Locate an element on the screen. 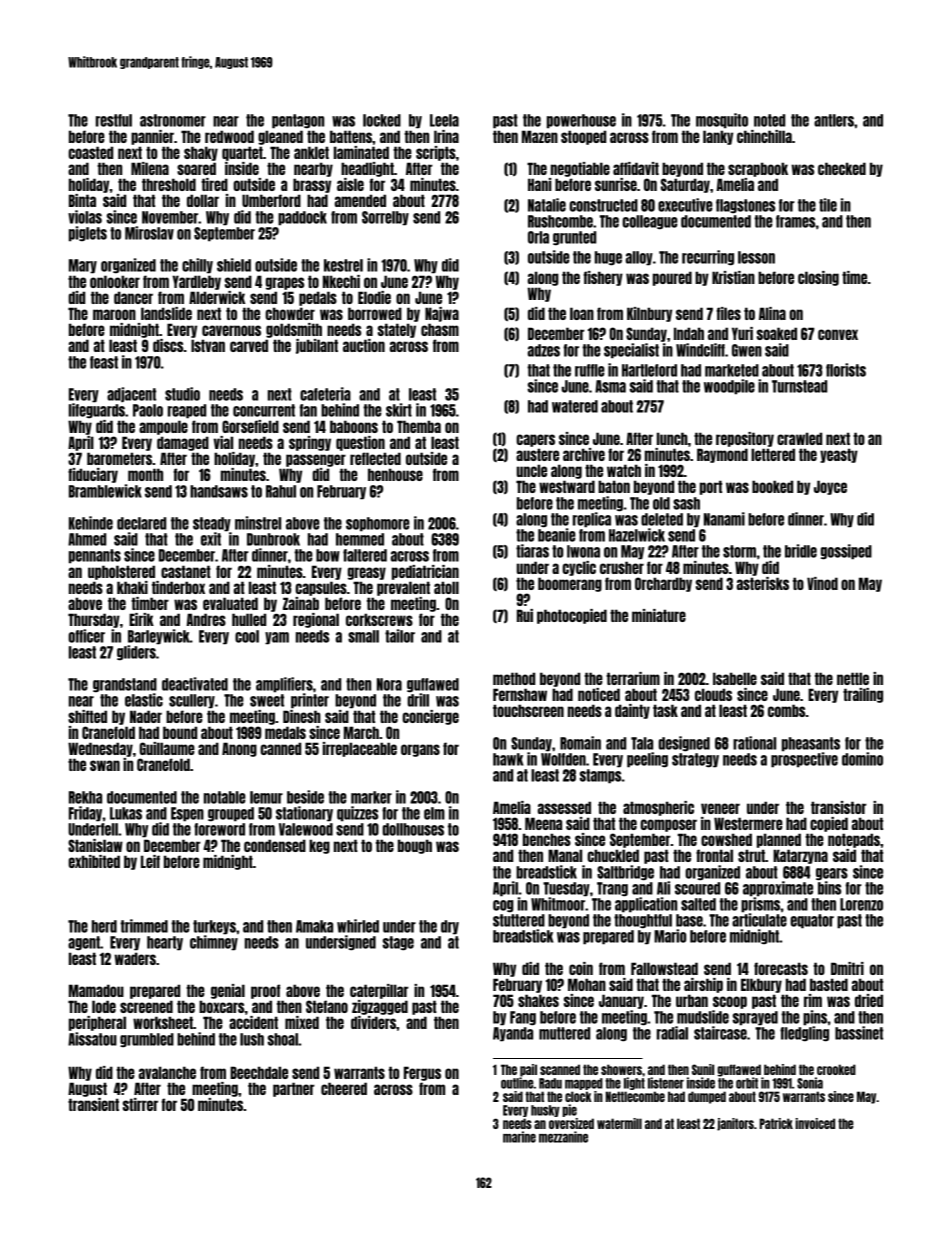  stately is located at coordinates (397, 330).
